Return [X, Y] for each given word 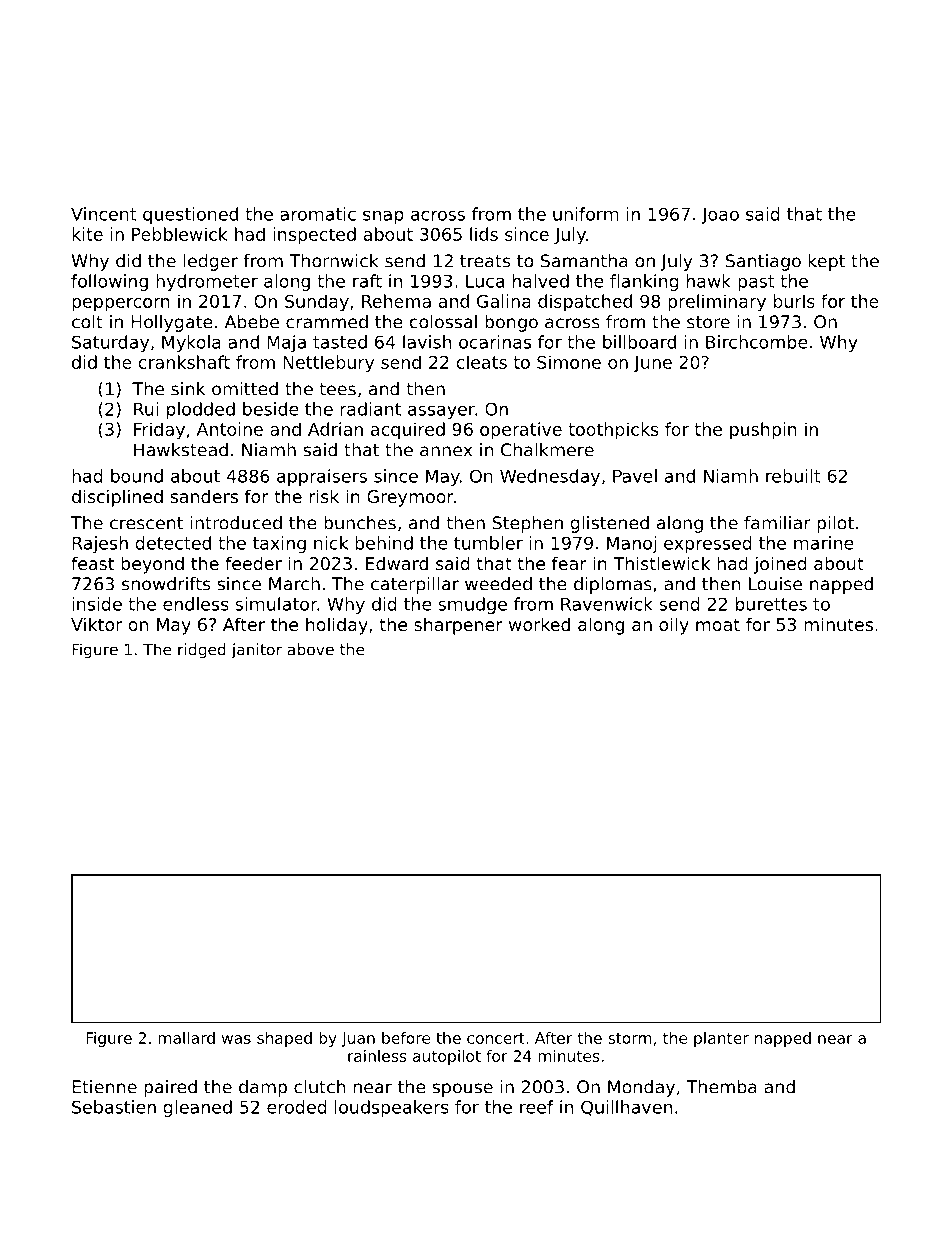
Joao [720, 216]
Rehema [396, 301]
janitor [257, 651]
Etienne [104, 1087]
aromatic [318, 214]
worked [539, 624]
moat [718, 624]
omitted [245, 389]
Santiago [763, 262]
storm [630, 1038]
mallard [186, 1038]
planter [721, 1039]
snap [383, 217]
